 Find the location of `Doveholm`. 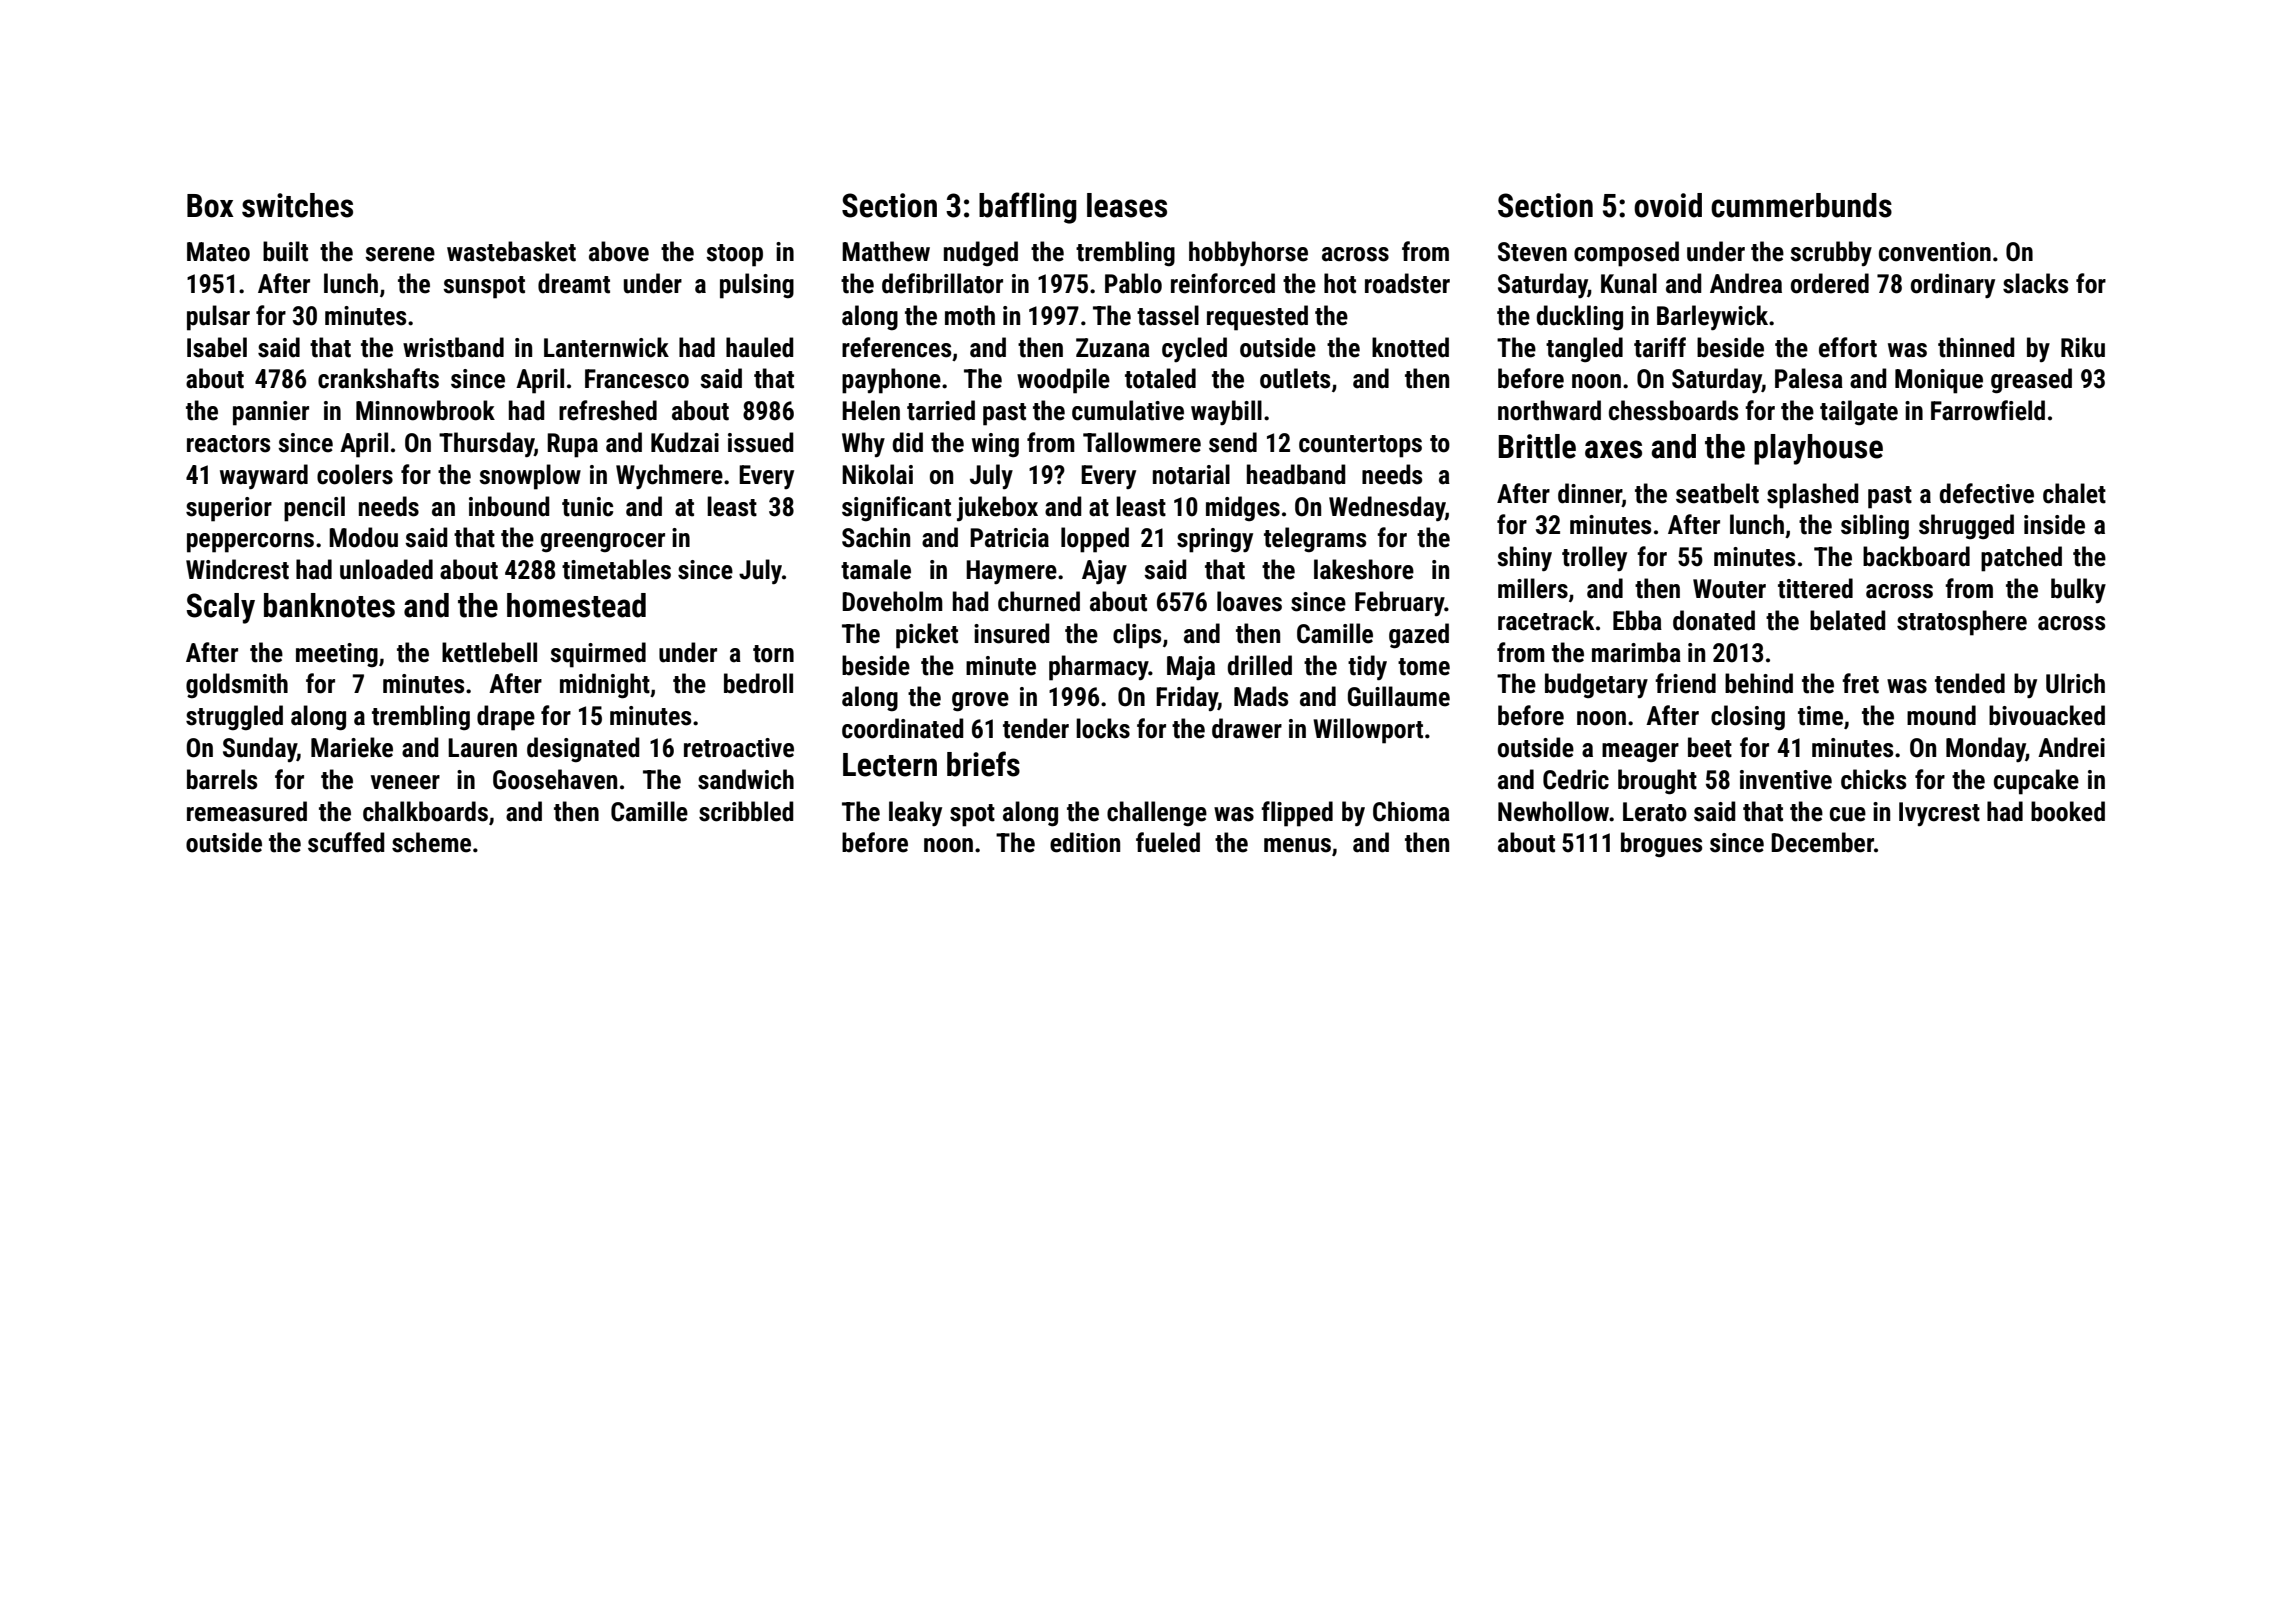

Doveholm is located at coordinates (892, 601).
